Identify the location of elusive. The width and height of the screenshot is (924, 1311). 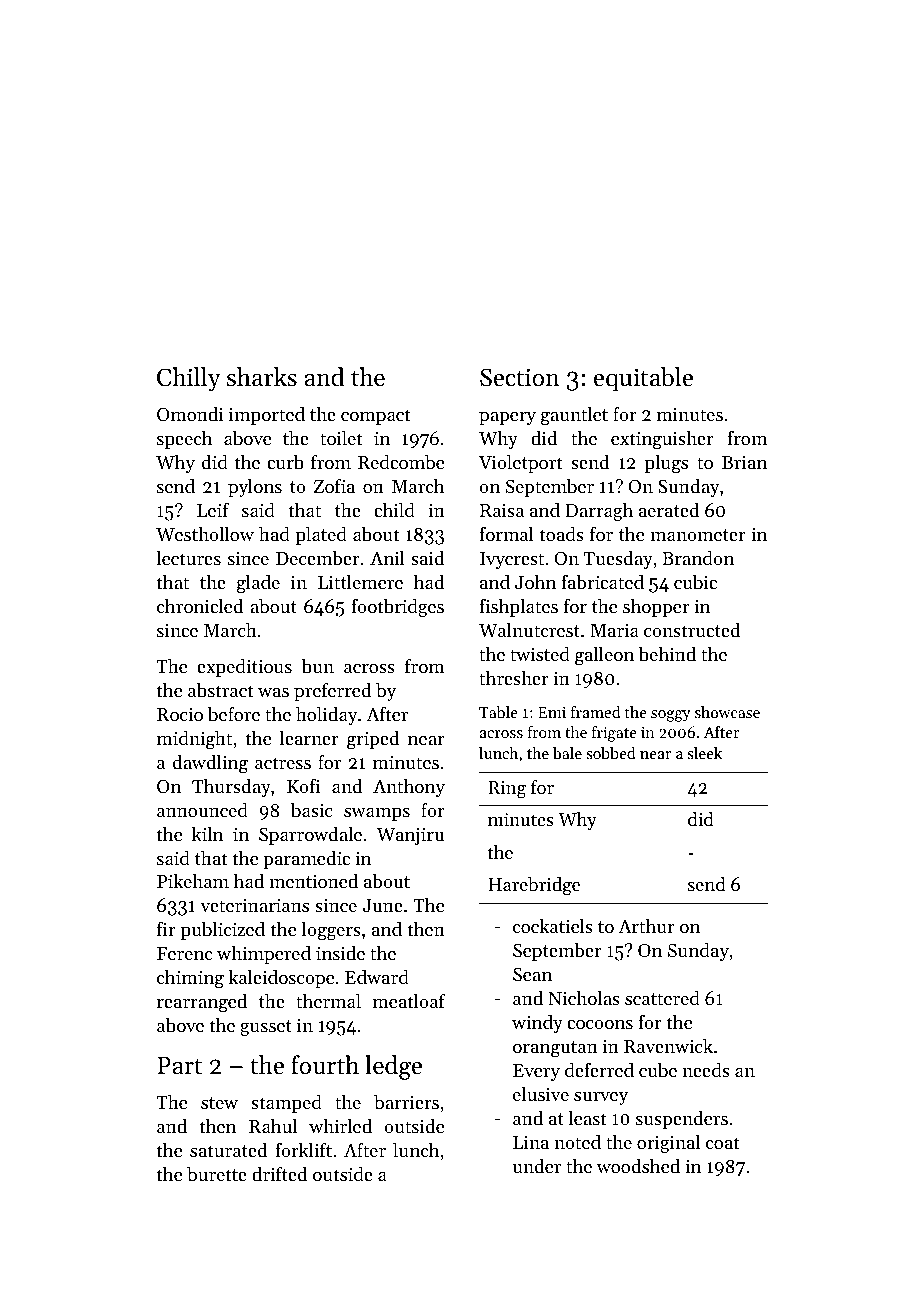
(541, 1094).
